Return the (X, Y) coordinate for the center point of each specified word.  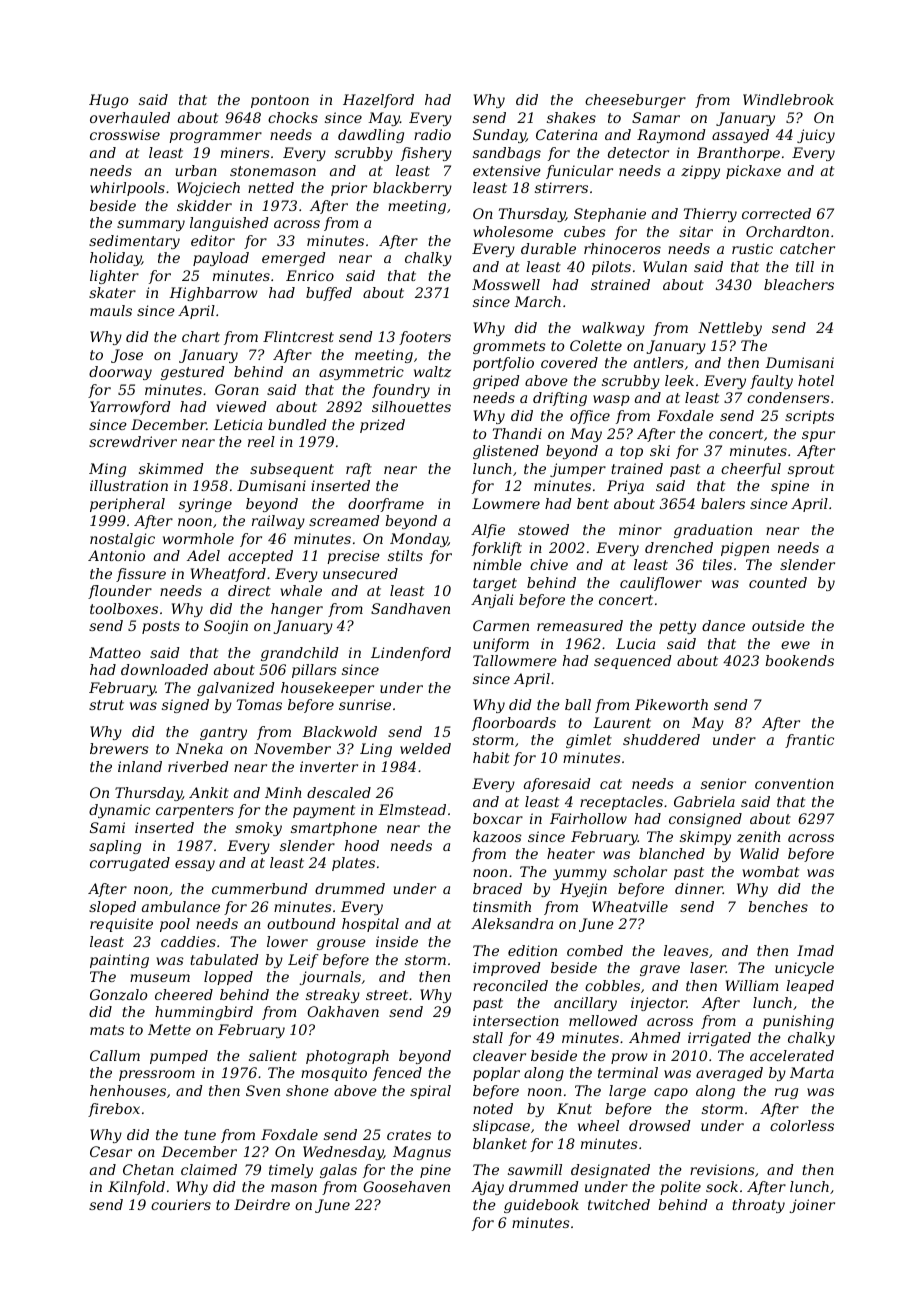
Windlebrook (788, 99)
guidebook (541, 1206)
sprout (811, 470)
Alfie (488, 531)
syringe (205, 505)
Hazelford (378, 101)
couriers (181, 1204)
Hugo (108, 101)
